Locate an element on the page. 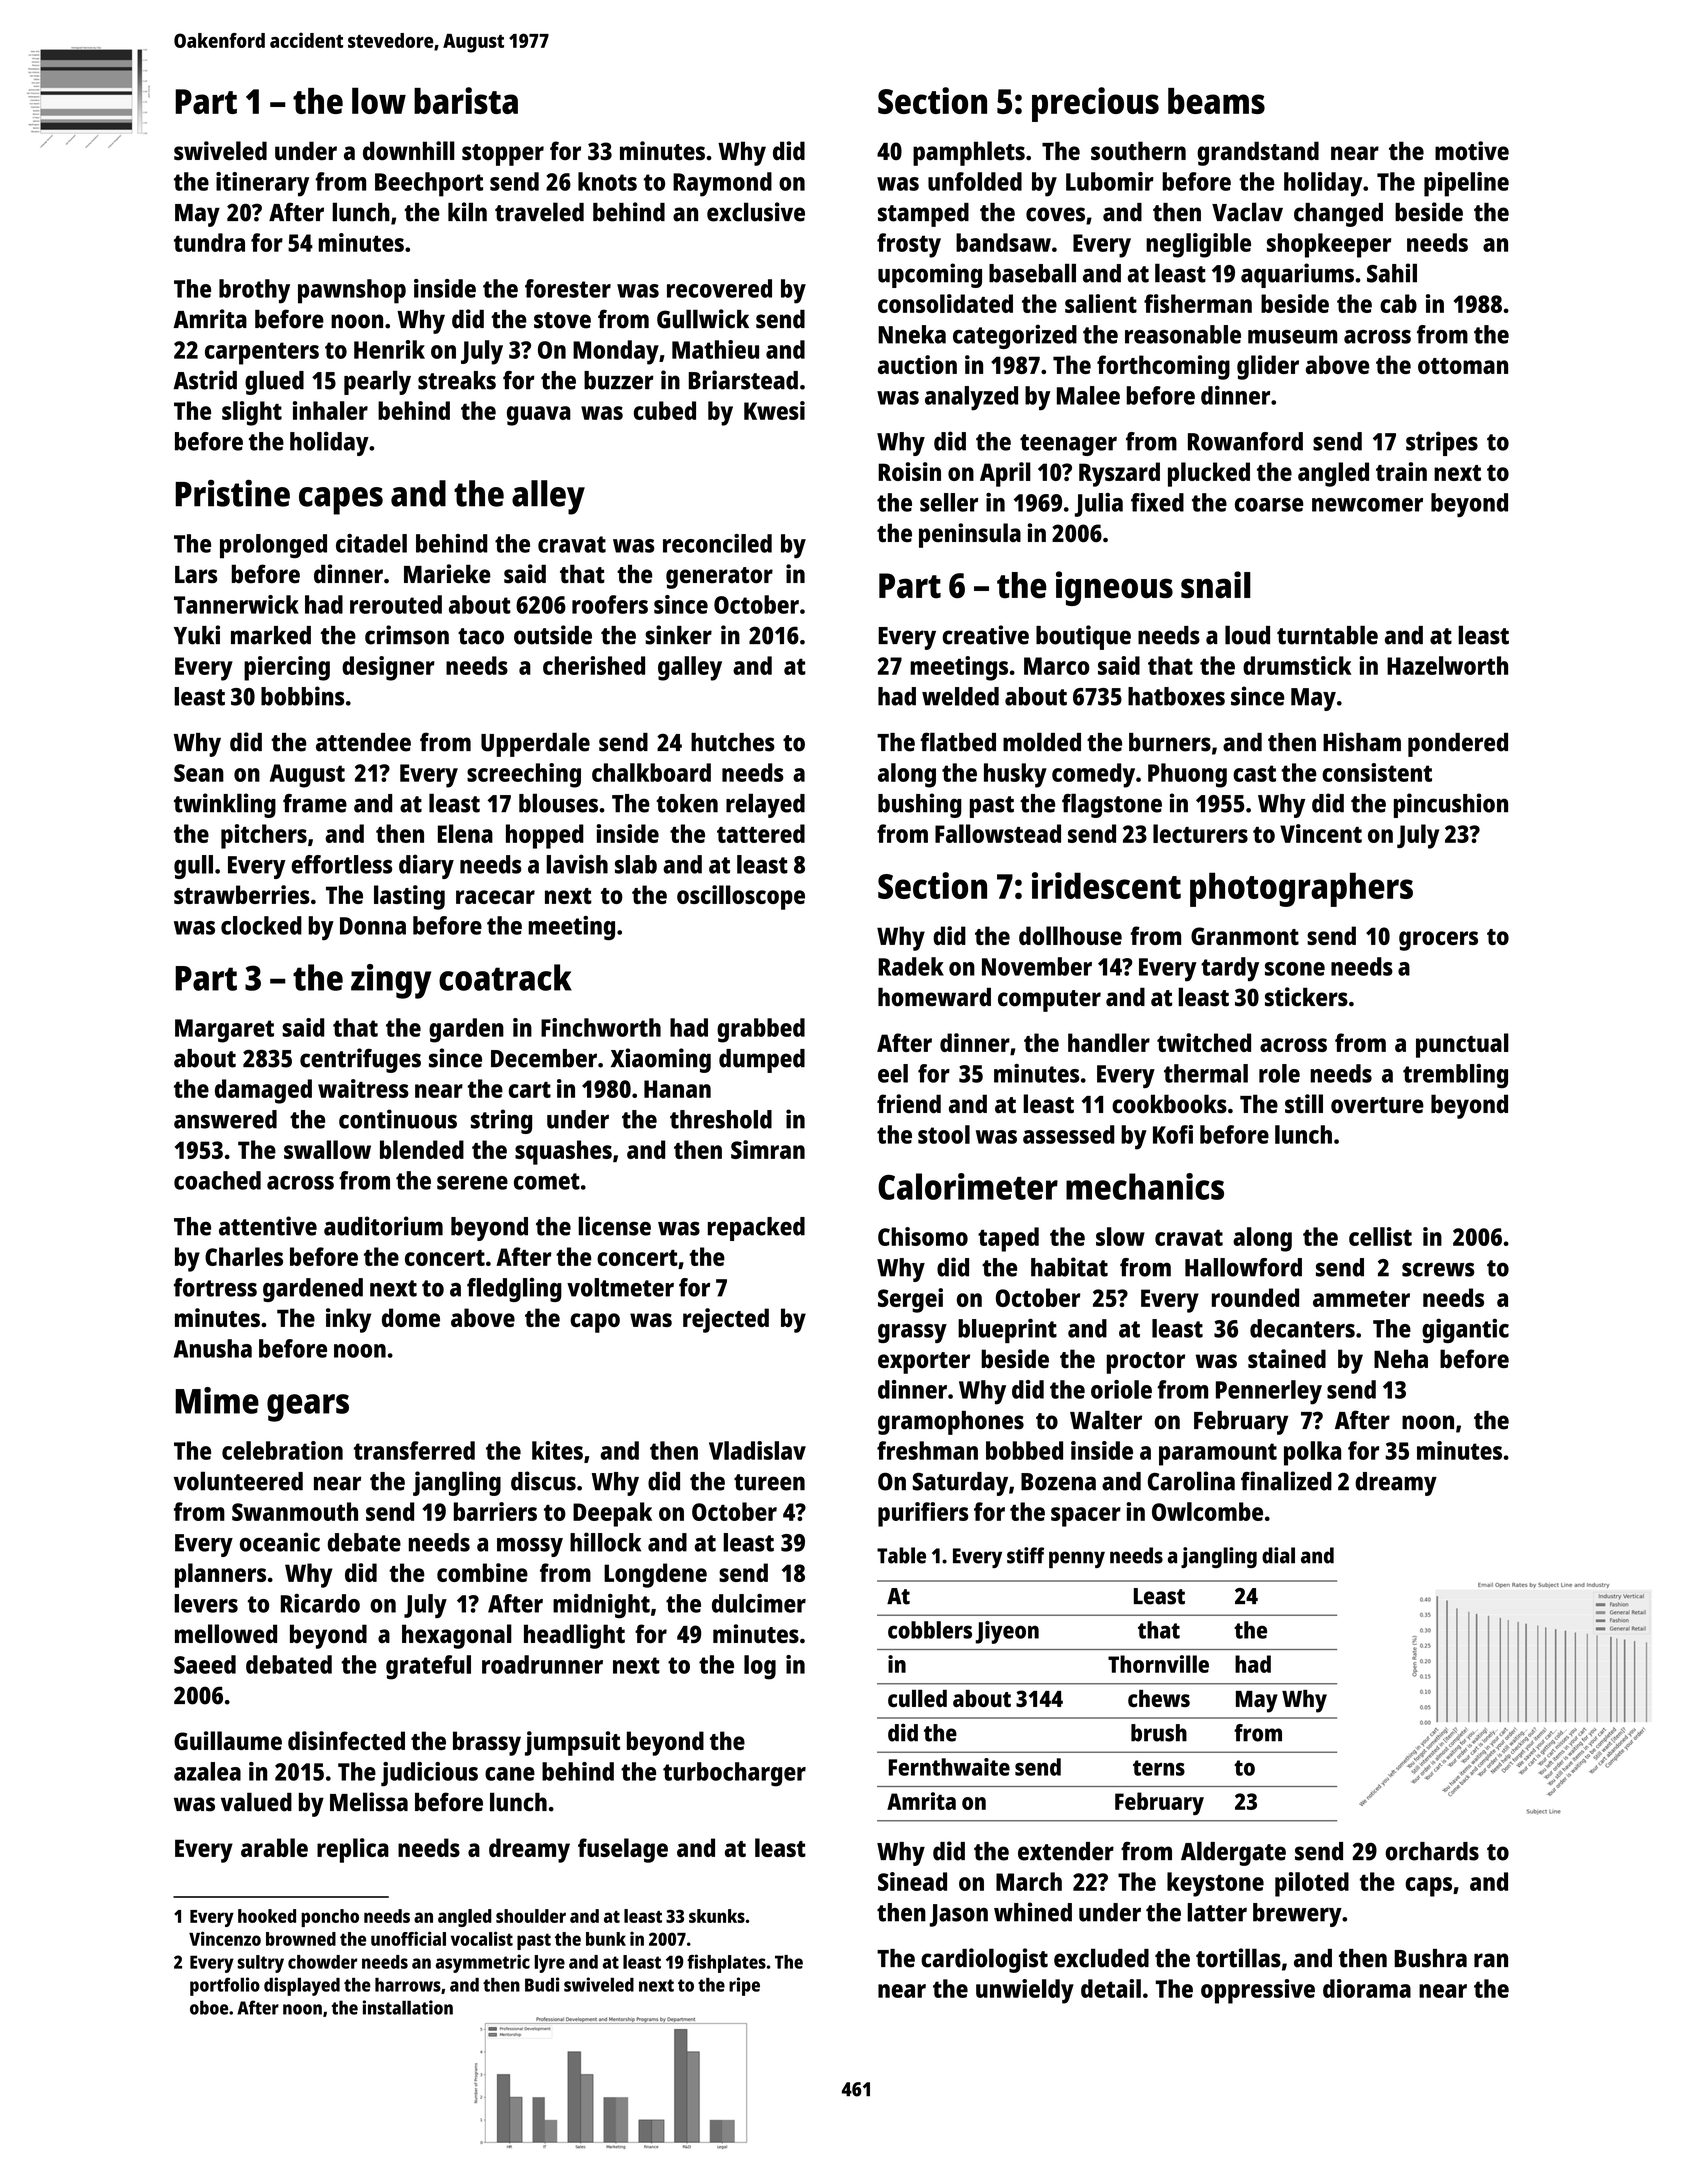 The image size is (1683, 2178). barista is located at coordinates (466, 100).
